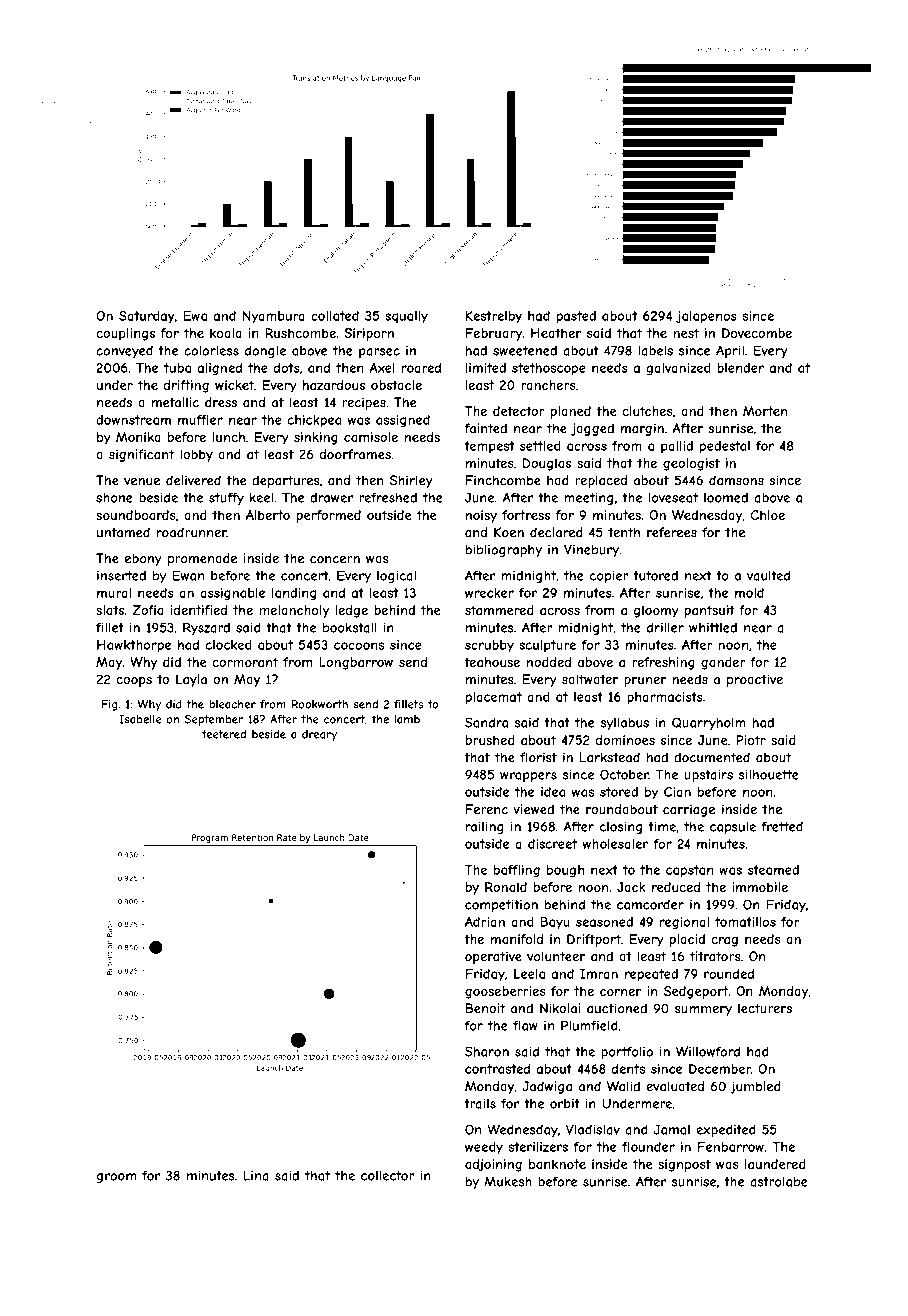 The height and width of the screenshot is (1316, 908). What do you see at coordinates (220, 369) in the screenshot?
I see `aligned` at bounding box center [220, 369].
